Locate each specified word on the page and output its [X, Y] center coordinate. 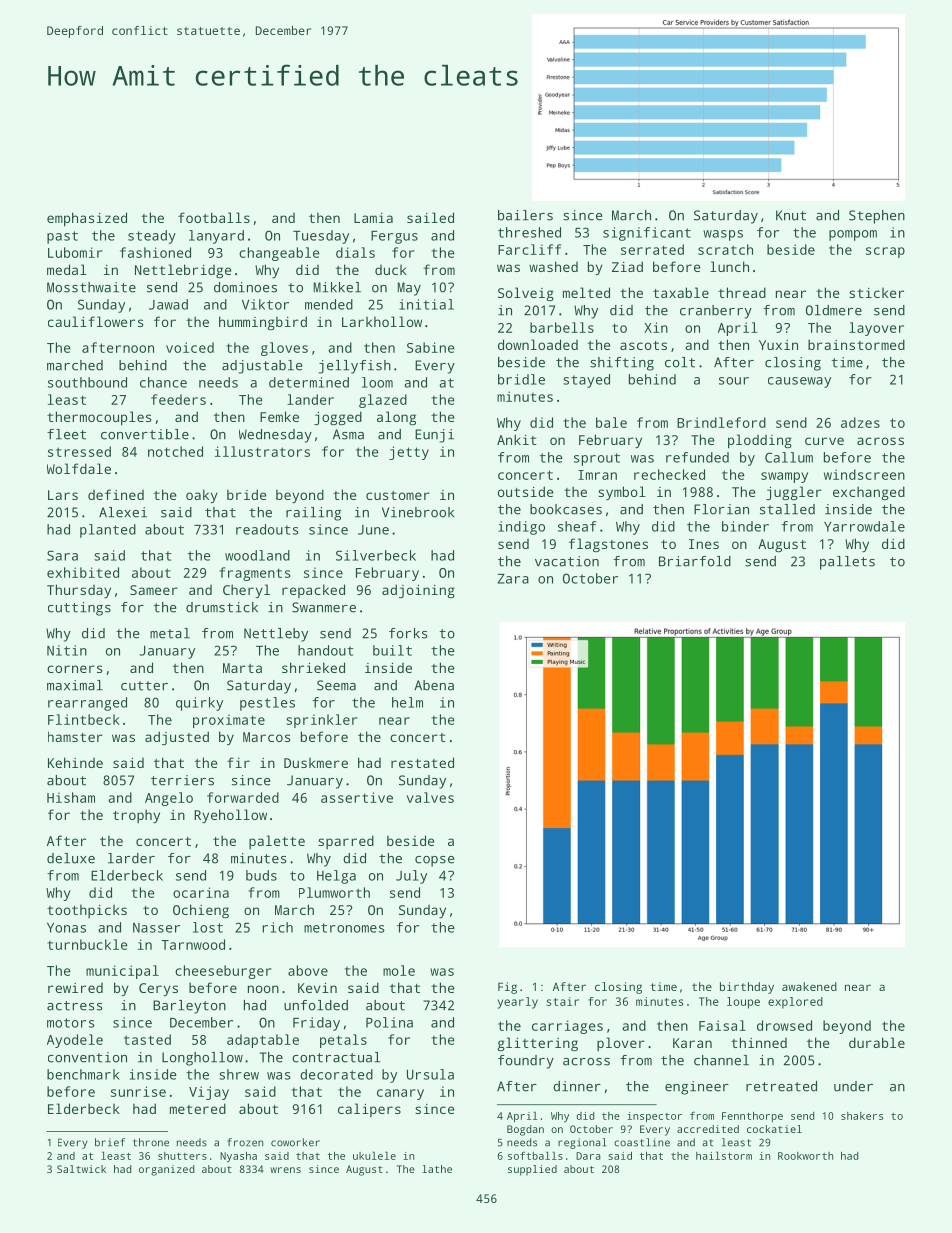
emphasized [87, 219]
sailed [430, 217]
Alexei [123, 512]
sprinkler [321, 721]
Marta [242, 668]
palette [277, 842]
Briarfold [695, 561]
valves [430, 797]
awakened [809, 986]
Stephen [877, 217]
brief [110, 1142]
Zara [513, 579]
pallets [847, 563]
